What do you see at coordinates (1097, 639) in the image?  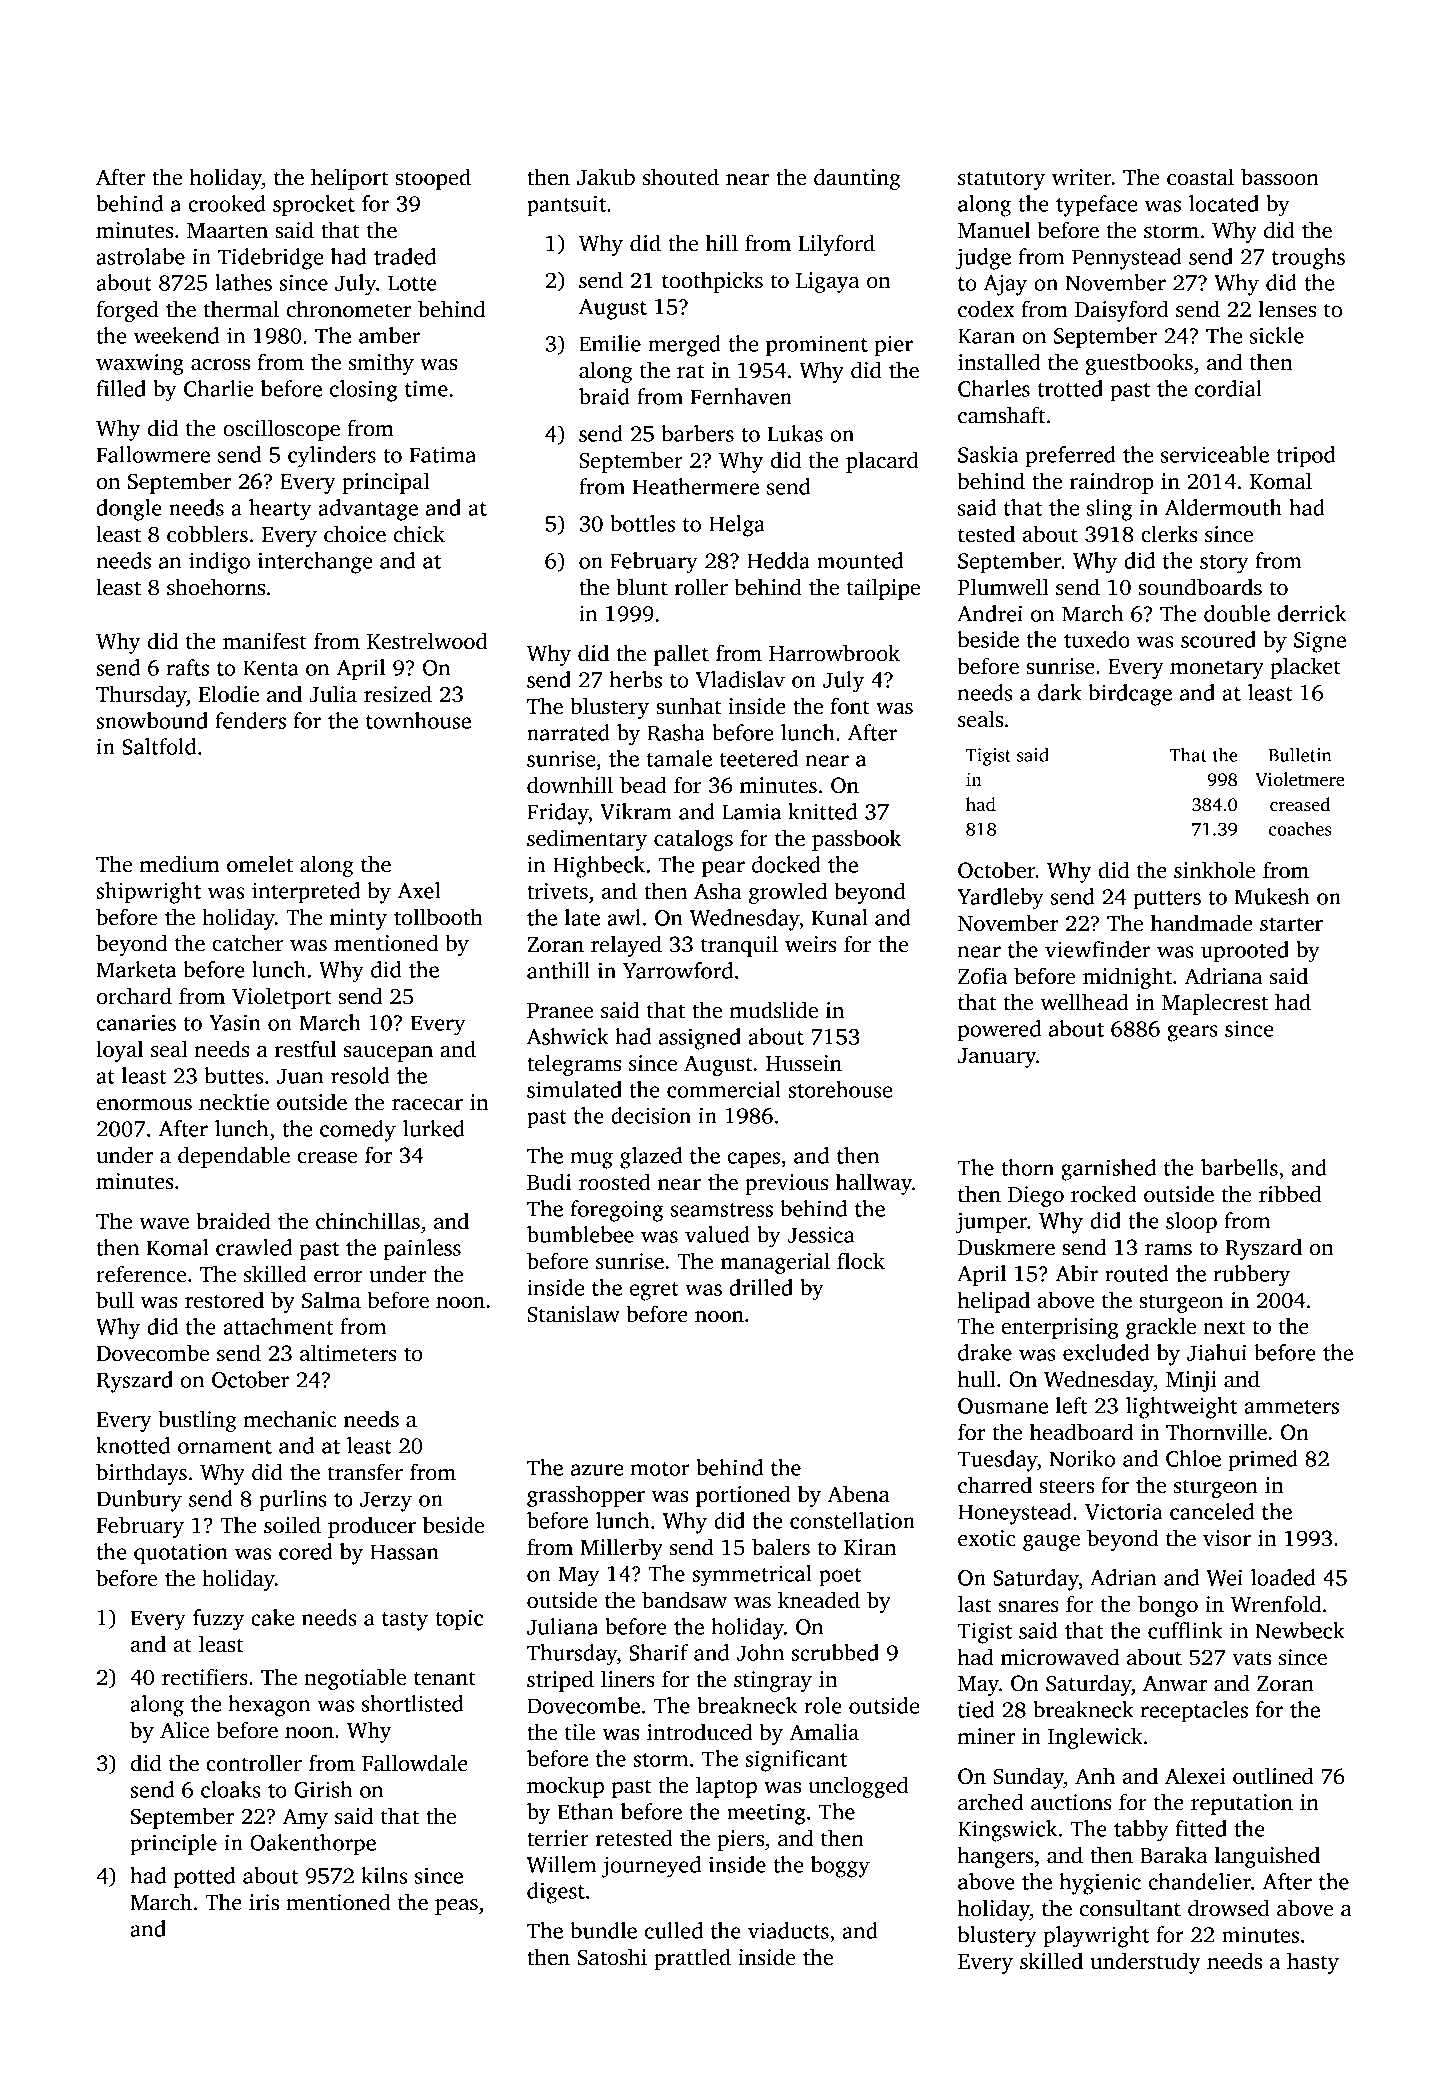 I see `tuxedo` at bounding box center [1097, 639].
